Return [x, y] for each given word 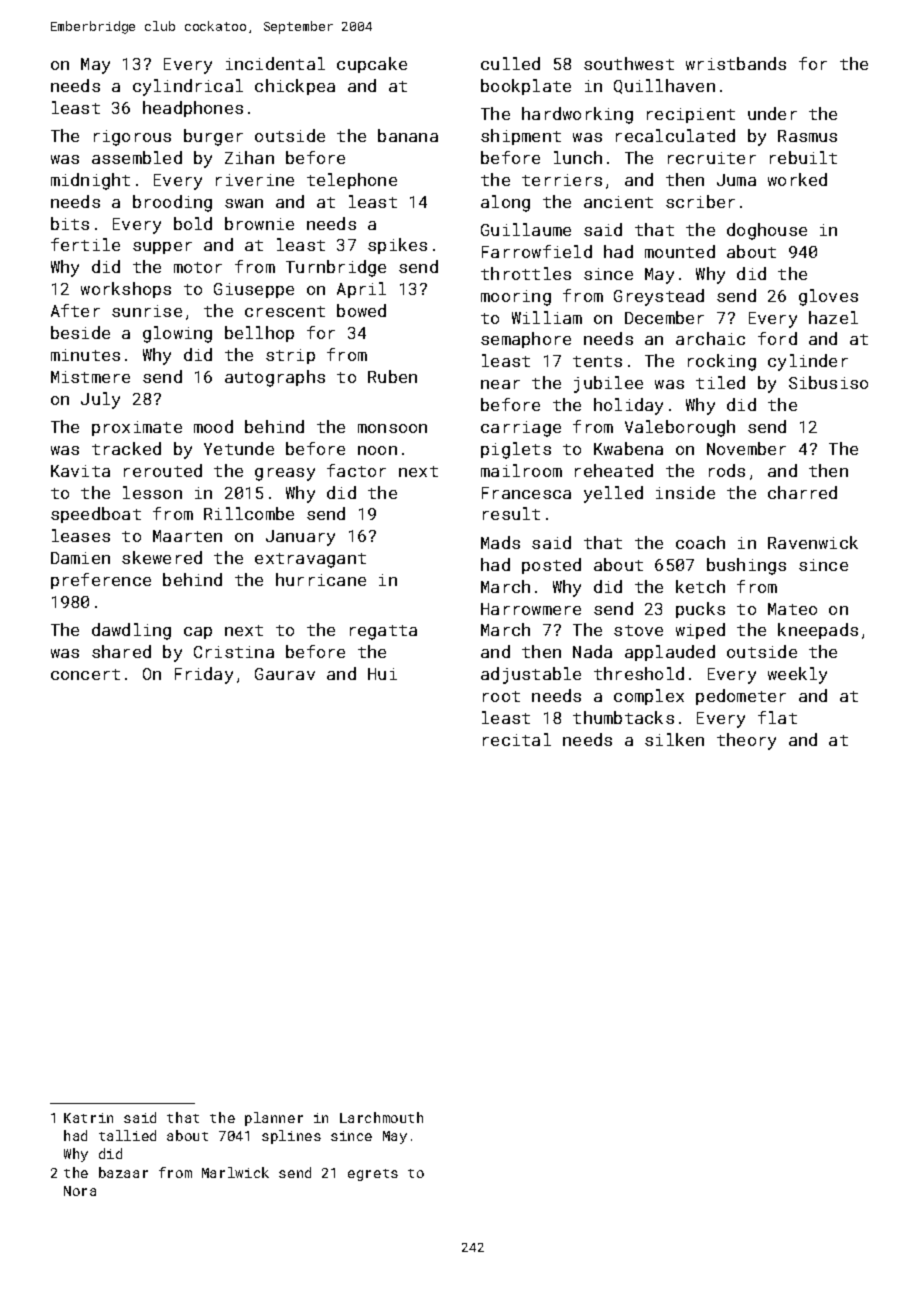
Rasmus [807, 136]
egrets [373, 1175]
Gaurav [285, 674]
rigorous [132, 138]
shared [121, 651]
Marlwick [235, 1172]
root [501, 696]
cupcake [372, 65]
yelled [613, 494]
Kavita [80, 471]
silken [674, 739]
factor [356, 470]
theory [746, 741]
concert [85, 674]
